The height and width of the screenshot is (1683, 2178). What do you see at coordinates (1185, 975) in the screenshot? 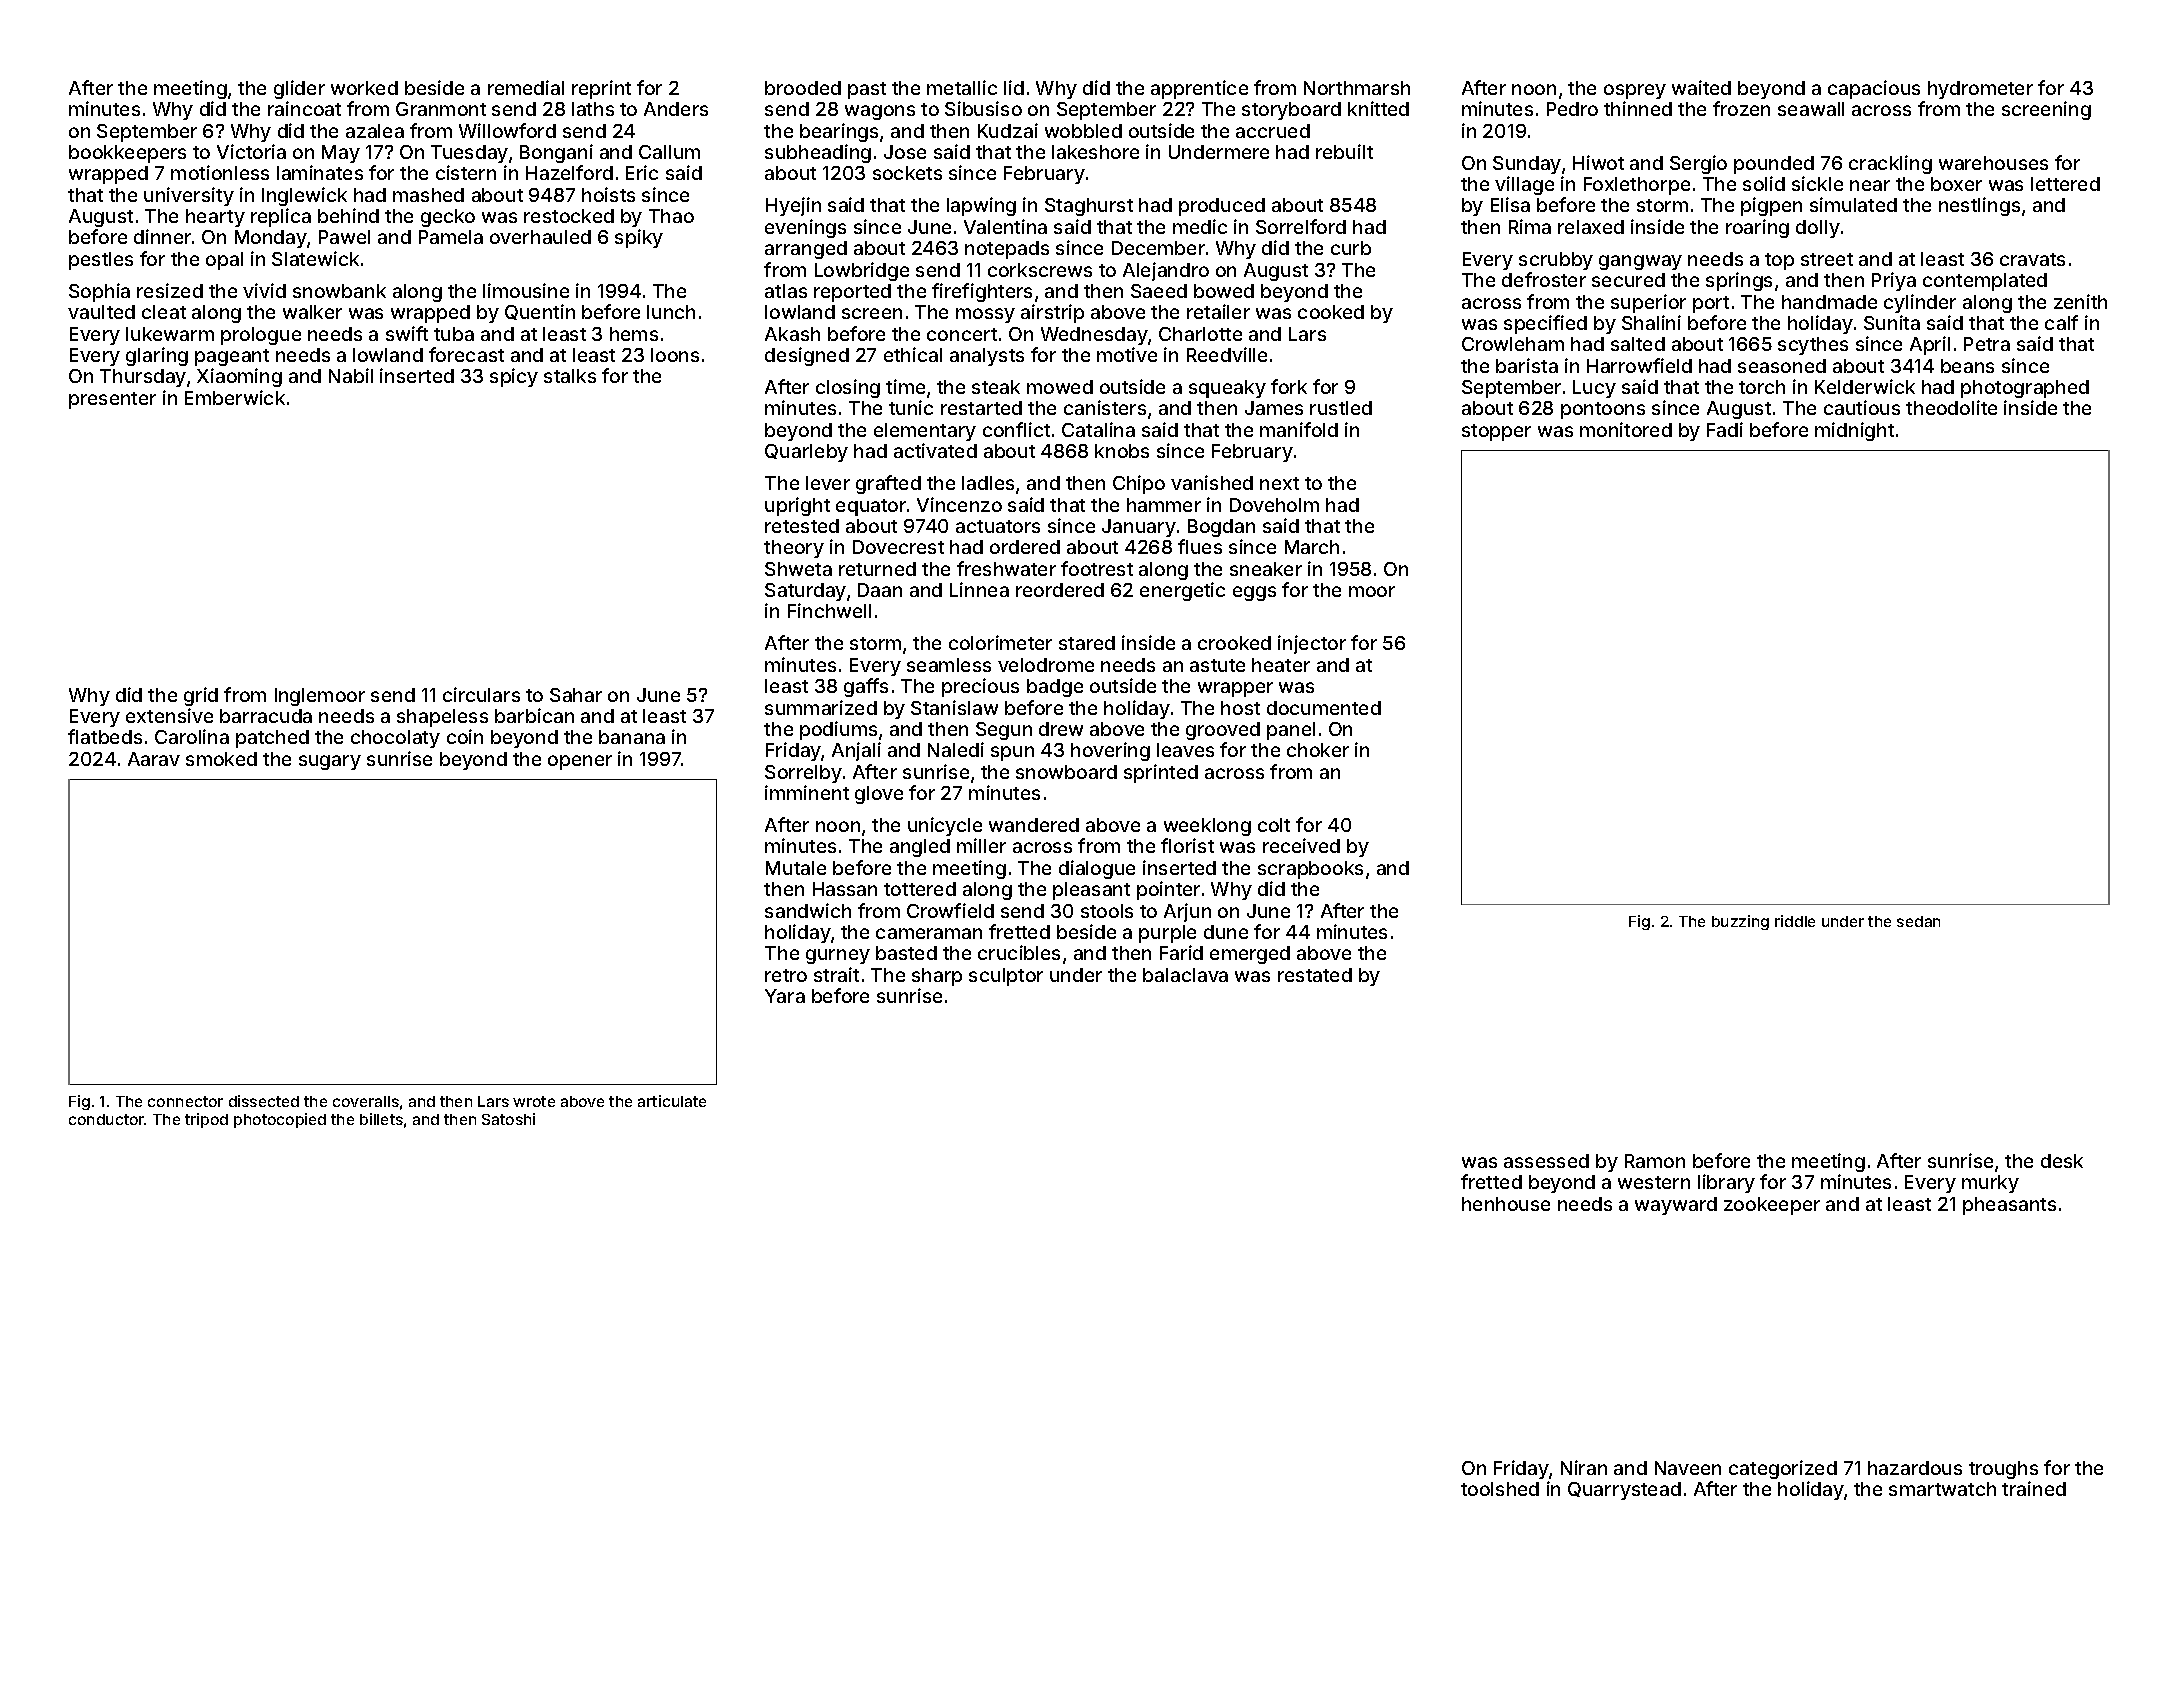
I see `balaclava` at bounding box center [1185, 975].
